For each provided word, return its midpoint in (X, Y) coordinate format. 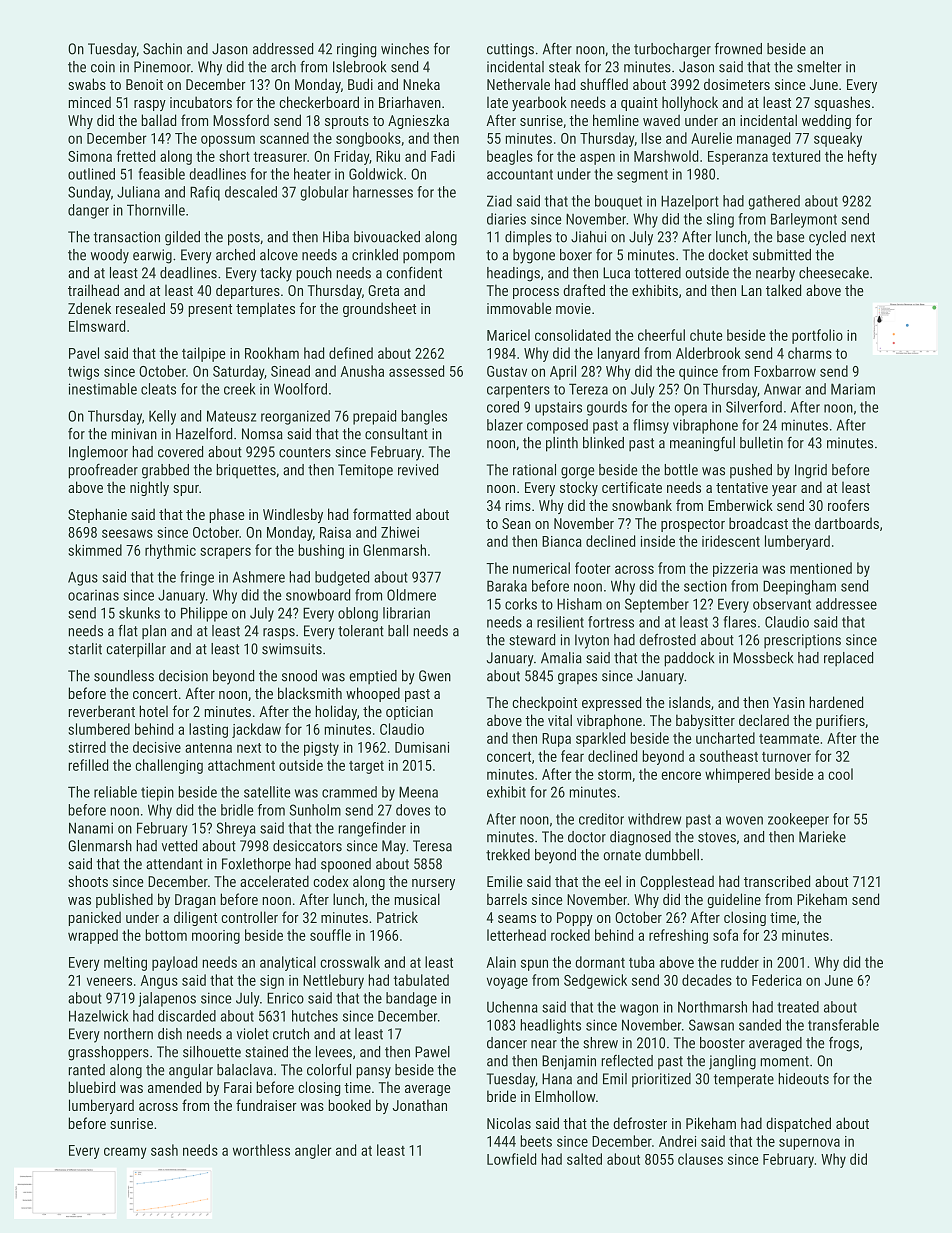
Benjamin (569, 1062)
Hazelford (204, 433)
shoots (88, 881)
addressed (283, 49)
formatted (382, 514)
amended (174, 1087)
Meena (418, 792)
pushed (751, 471)
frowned (738, 49)
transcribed (777, 881)
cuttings (510, 50)
